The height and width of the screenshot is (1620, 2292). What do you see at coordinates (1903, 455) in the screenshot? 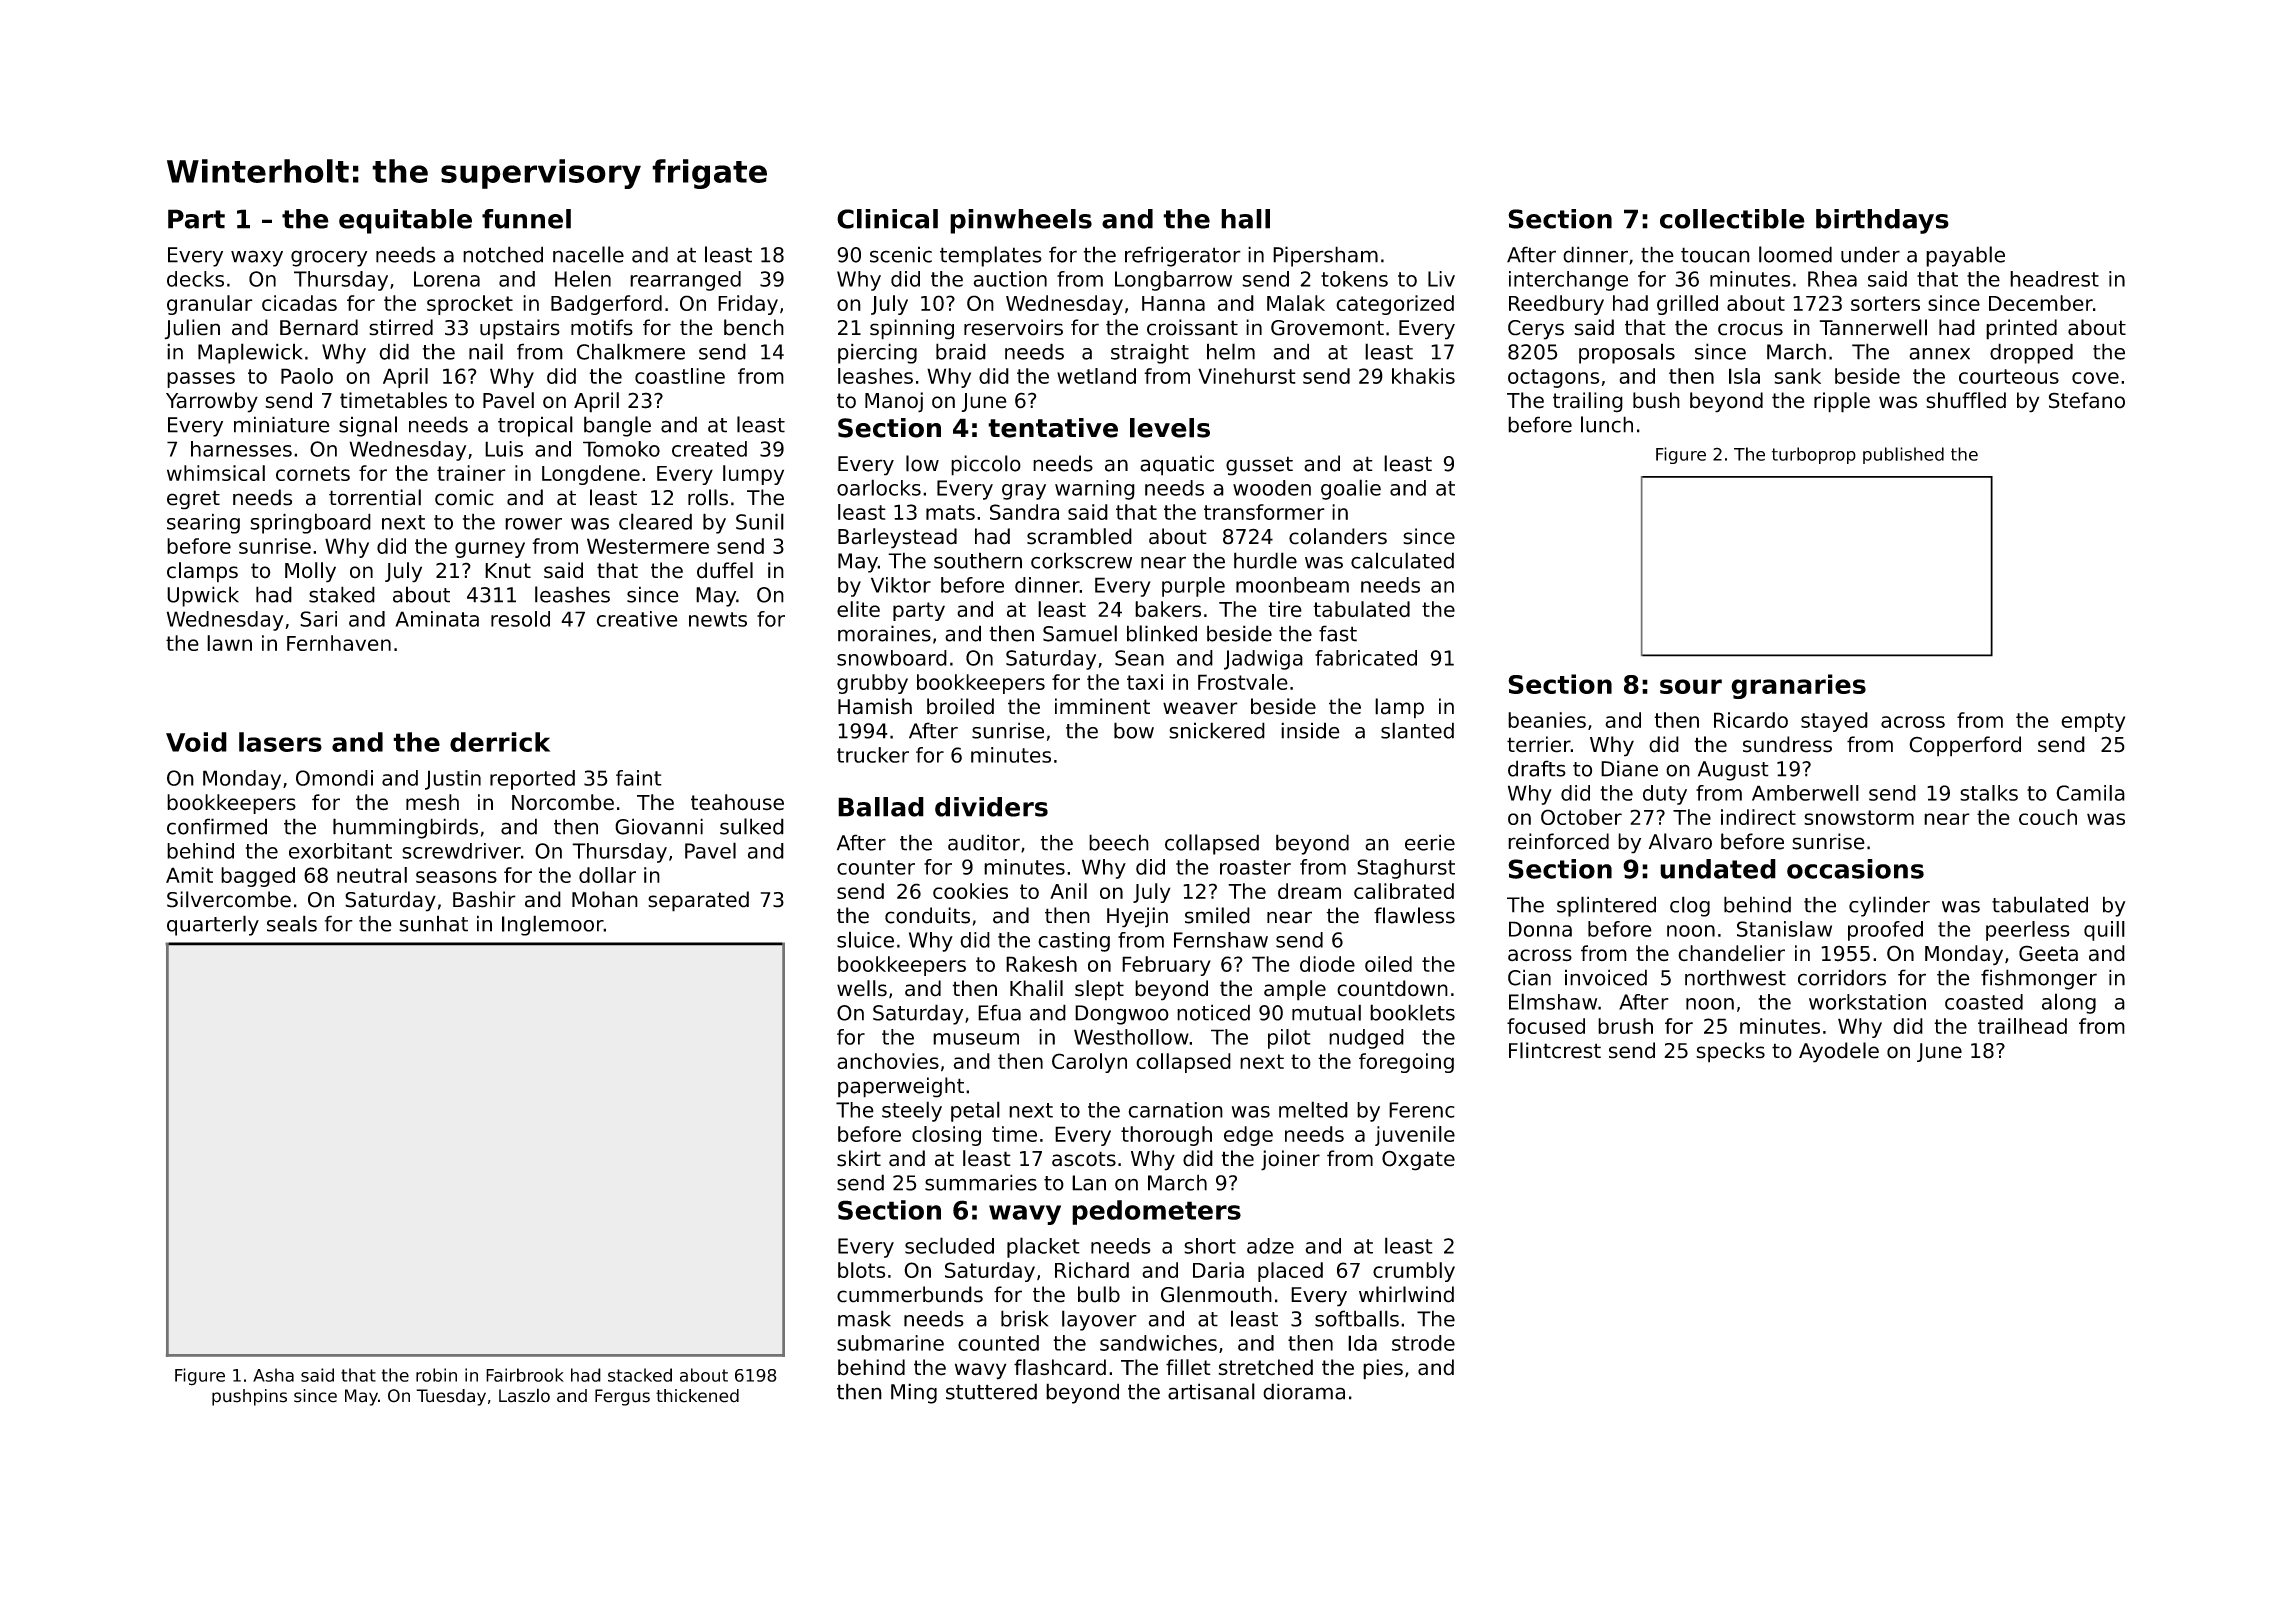
I see `published` at bounding box center [1903, 455].
